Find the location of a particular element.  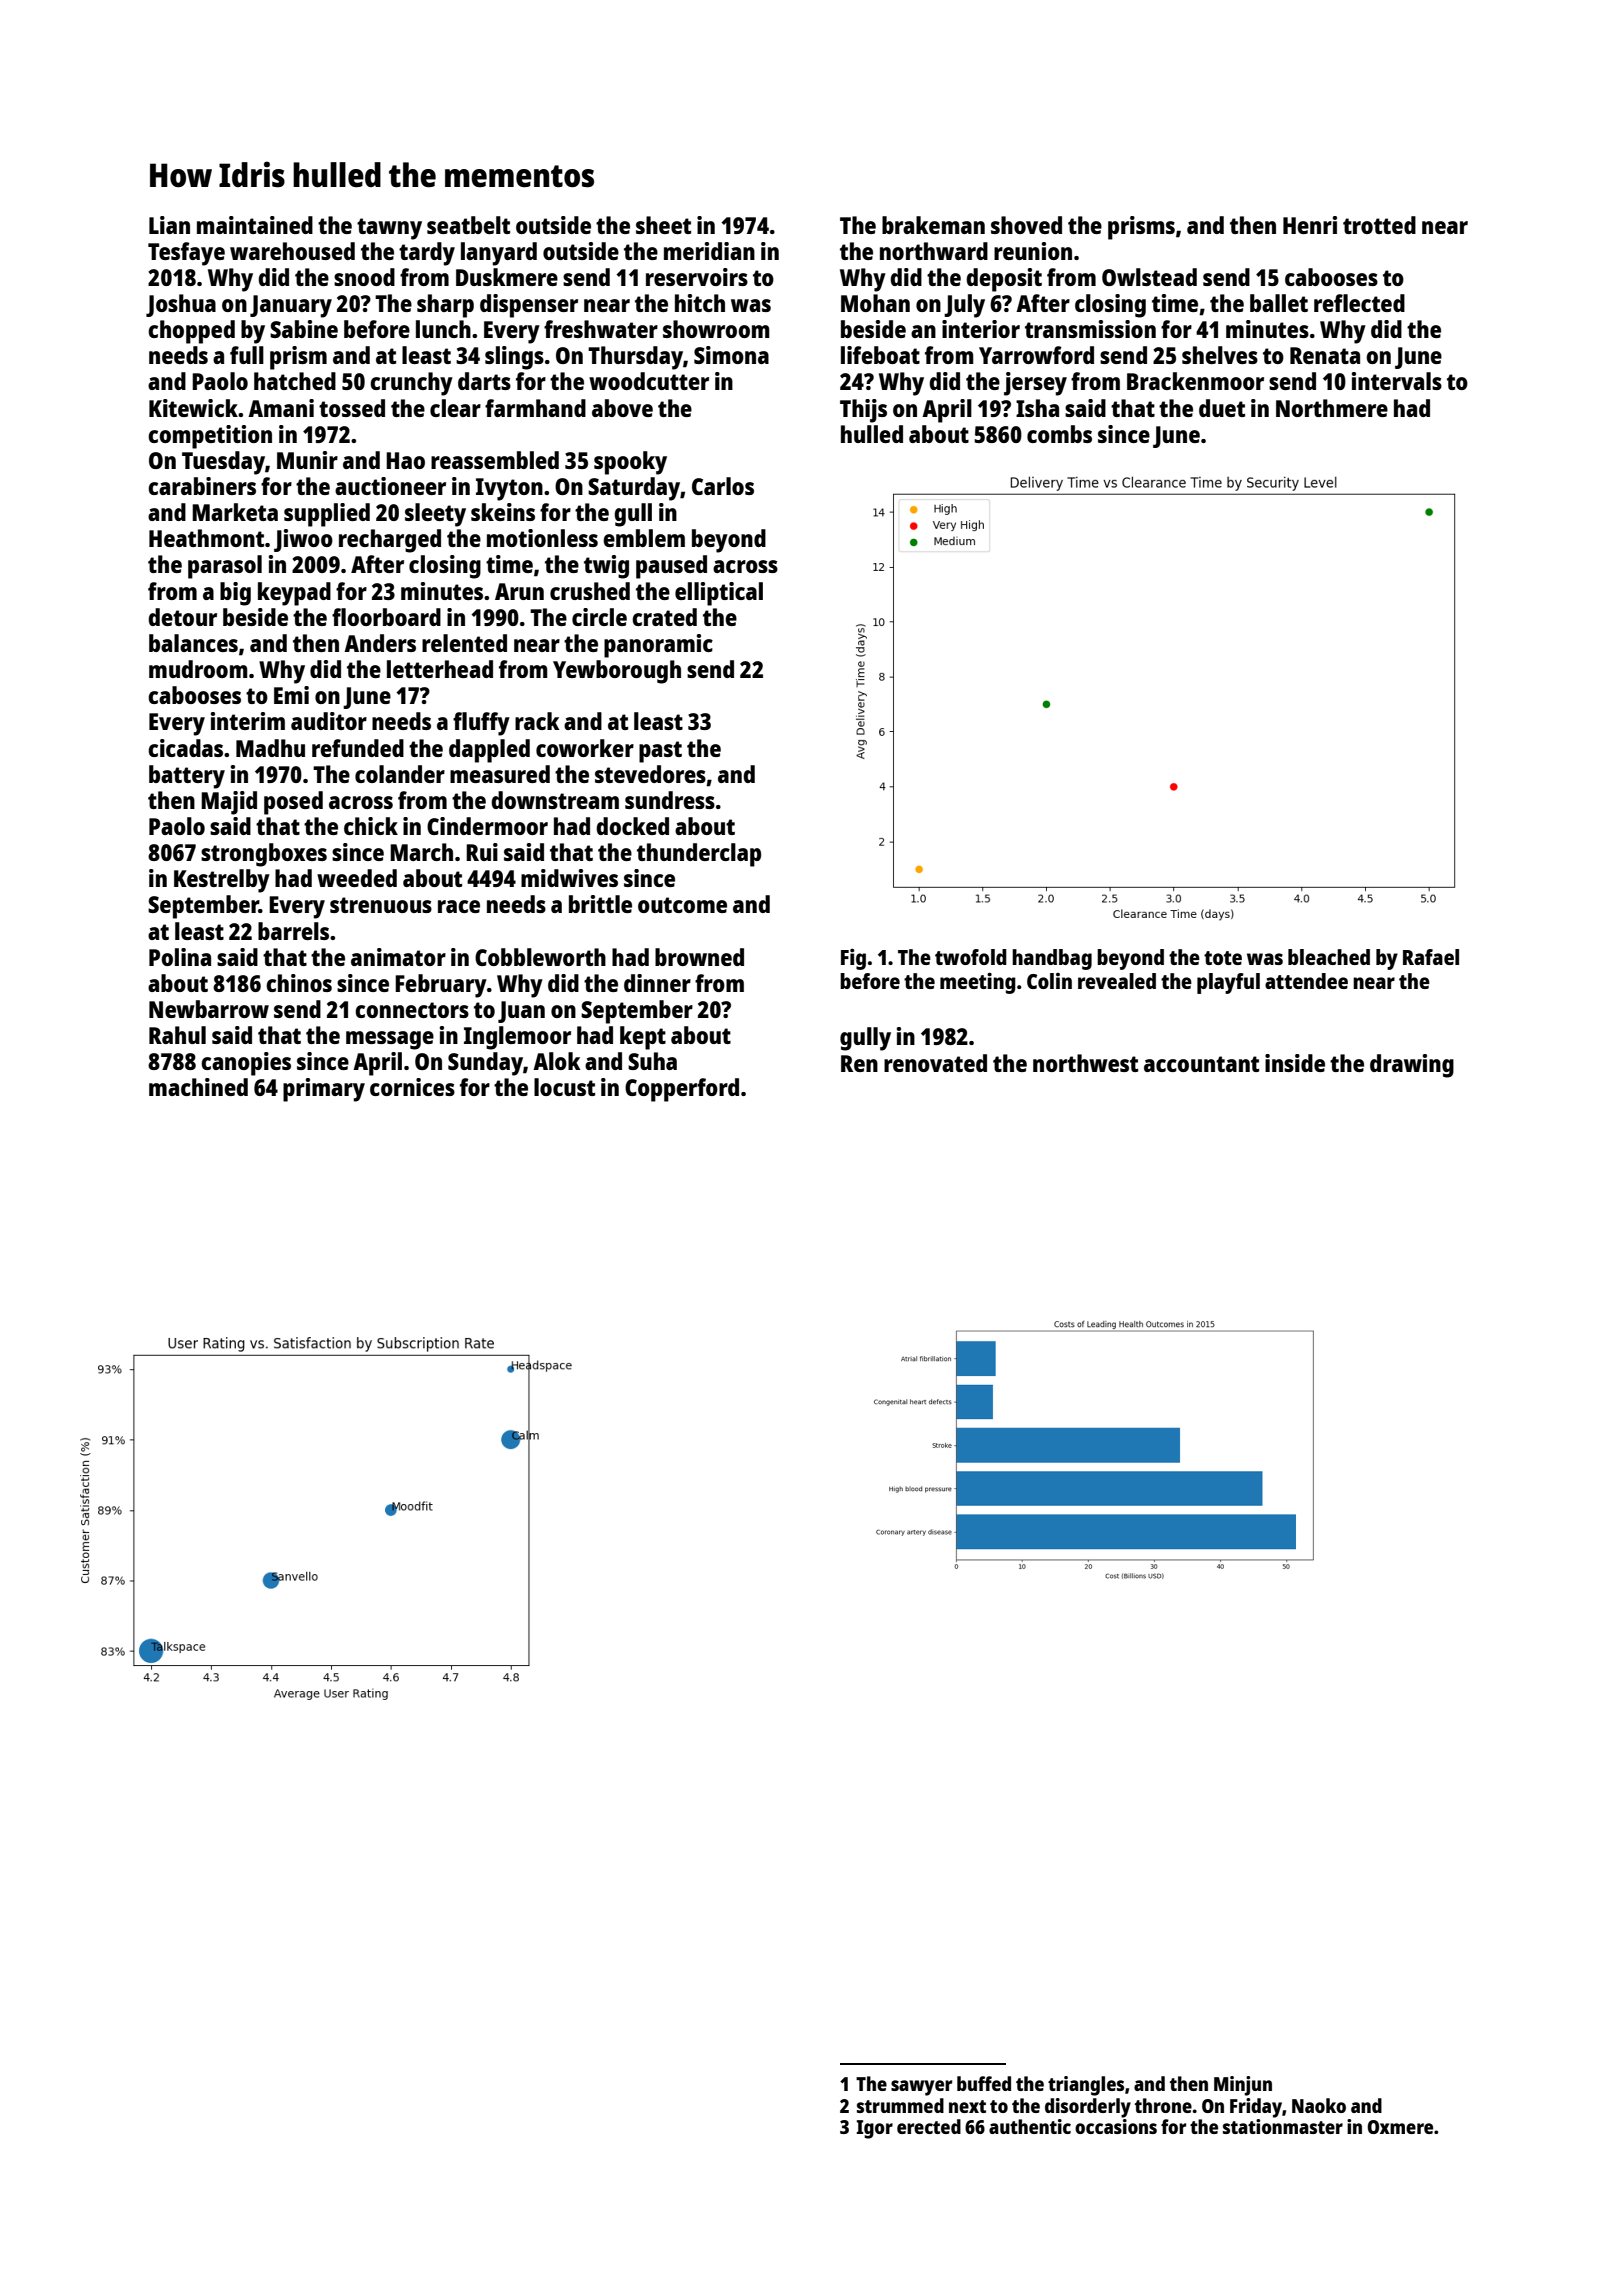

Minjun is located at coordinates (1243, 2086).
